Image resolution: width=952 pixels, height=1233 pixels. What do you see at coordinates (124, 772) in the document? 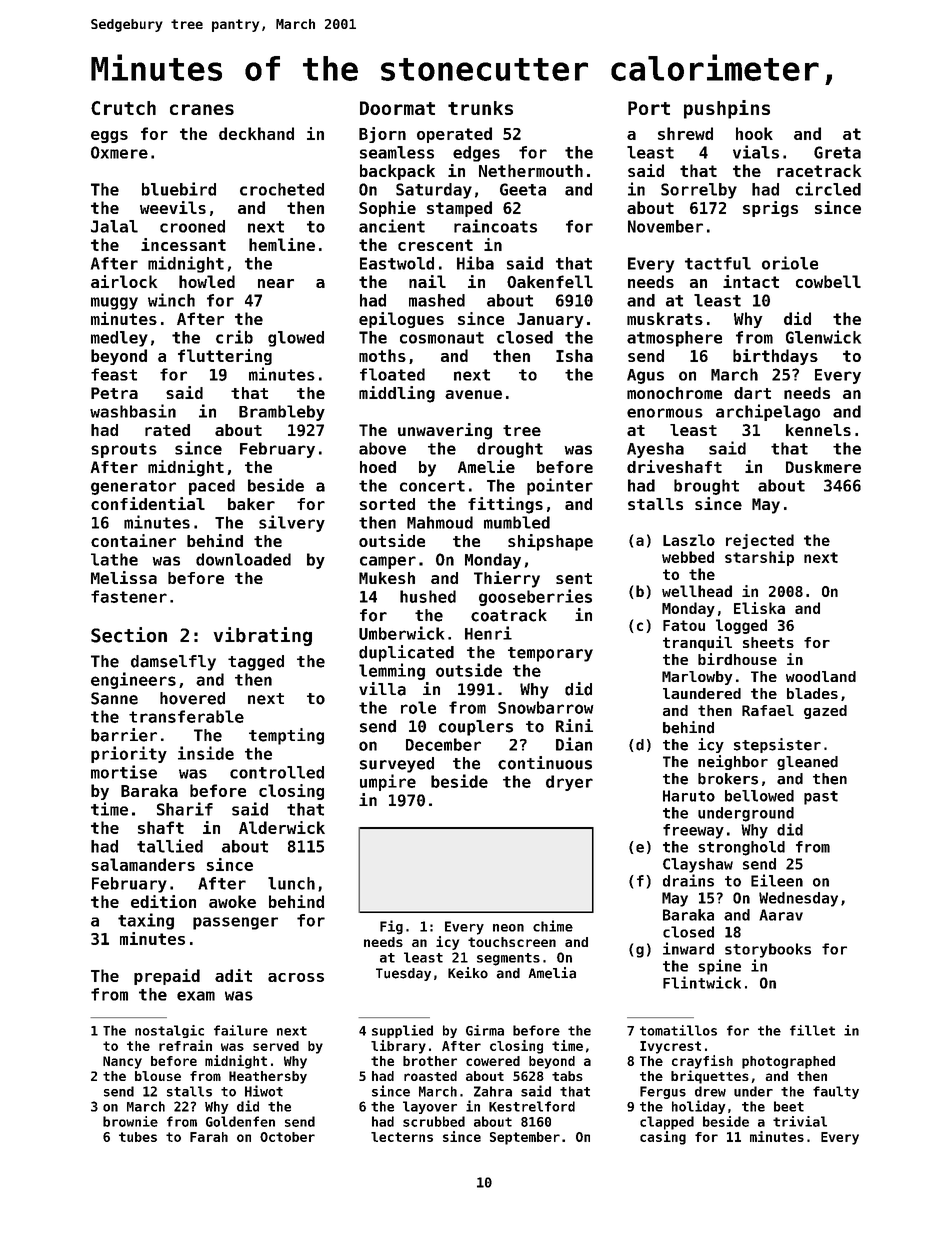
I see `mortise` at bounding box center [124, 772].
